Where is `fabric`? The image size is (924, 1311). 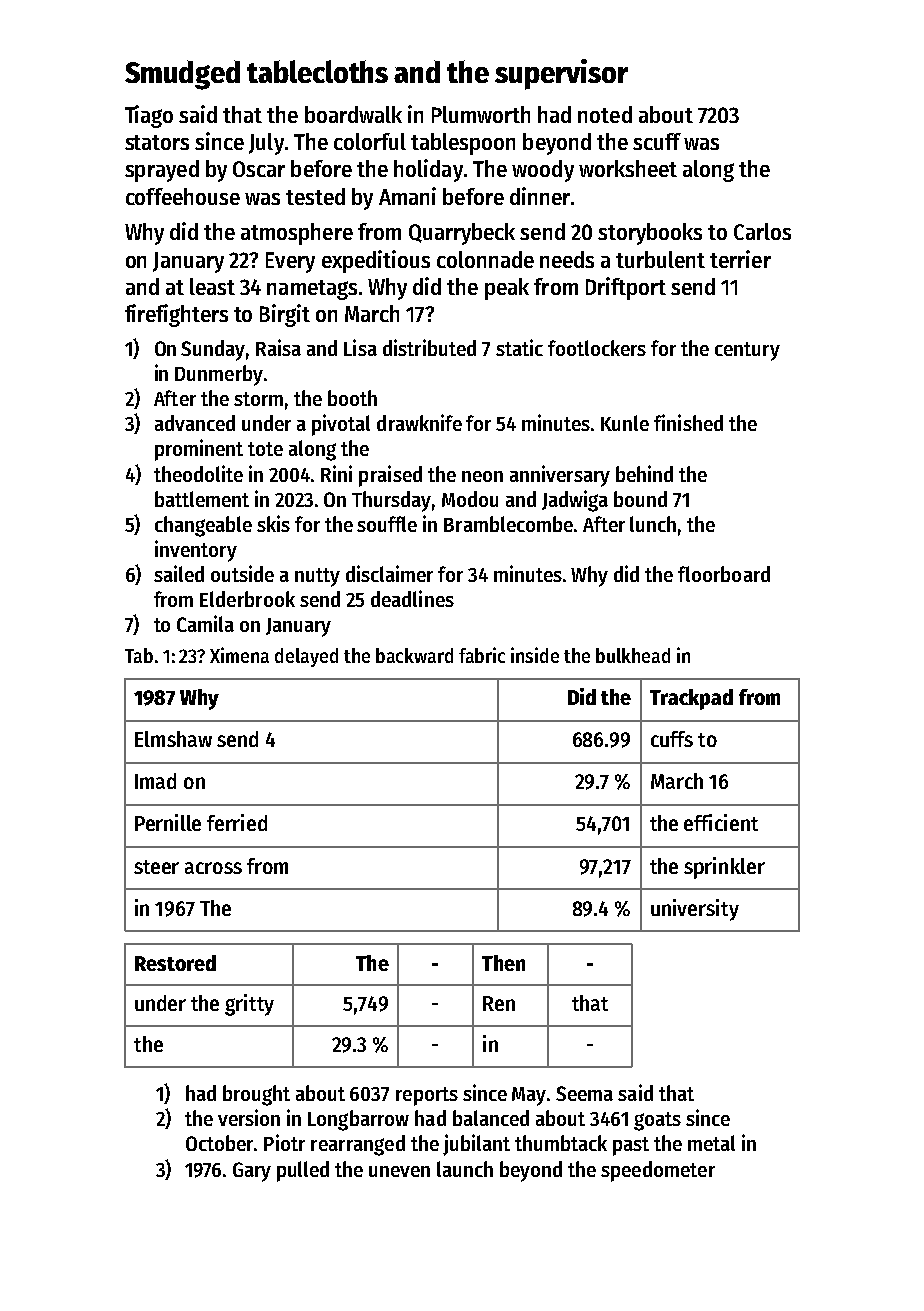 fabric is located at coordinates (482, 655).
